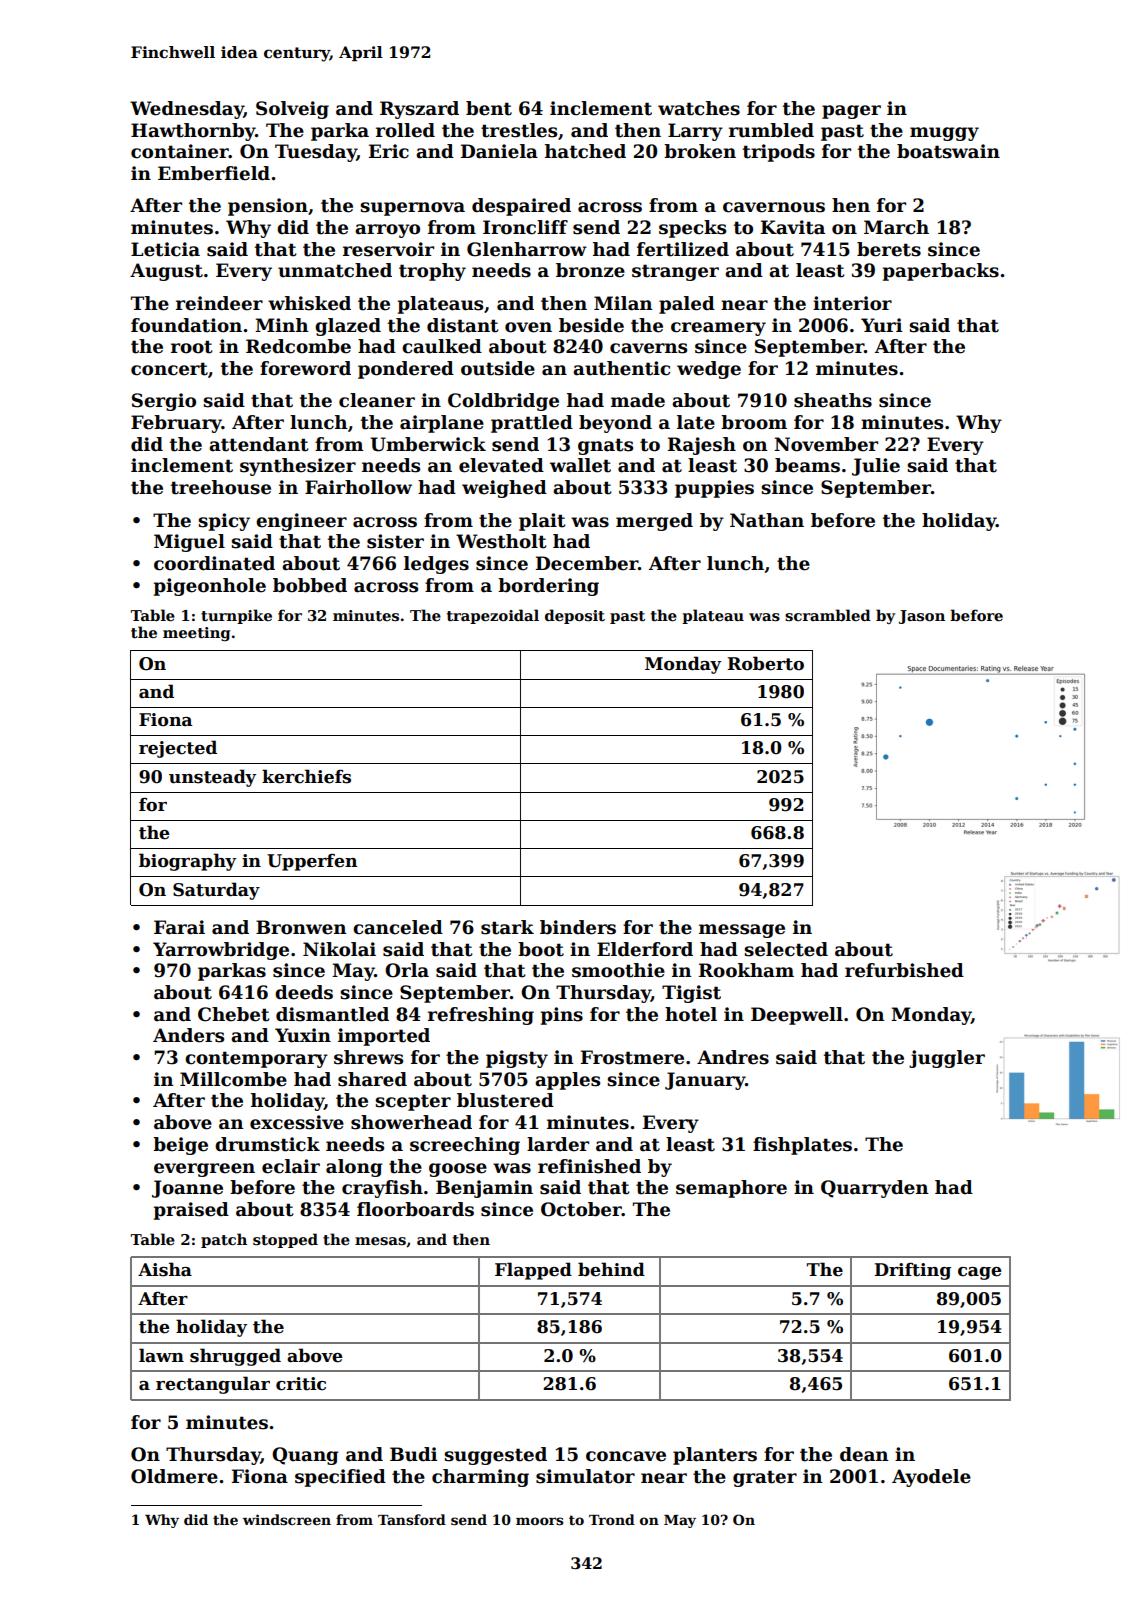 This image has width=1141, height=1614. Describe the element at coordinates (742, 931) in the image. I see `message` at that location.
